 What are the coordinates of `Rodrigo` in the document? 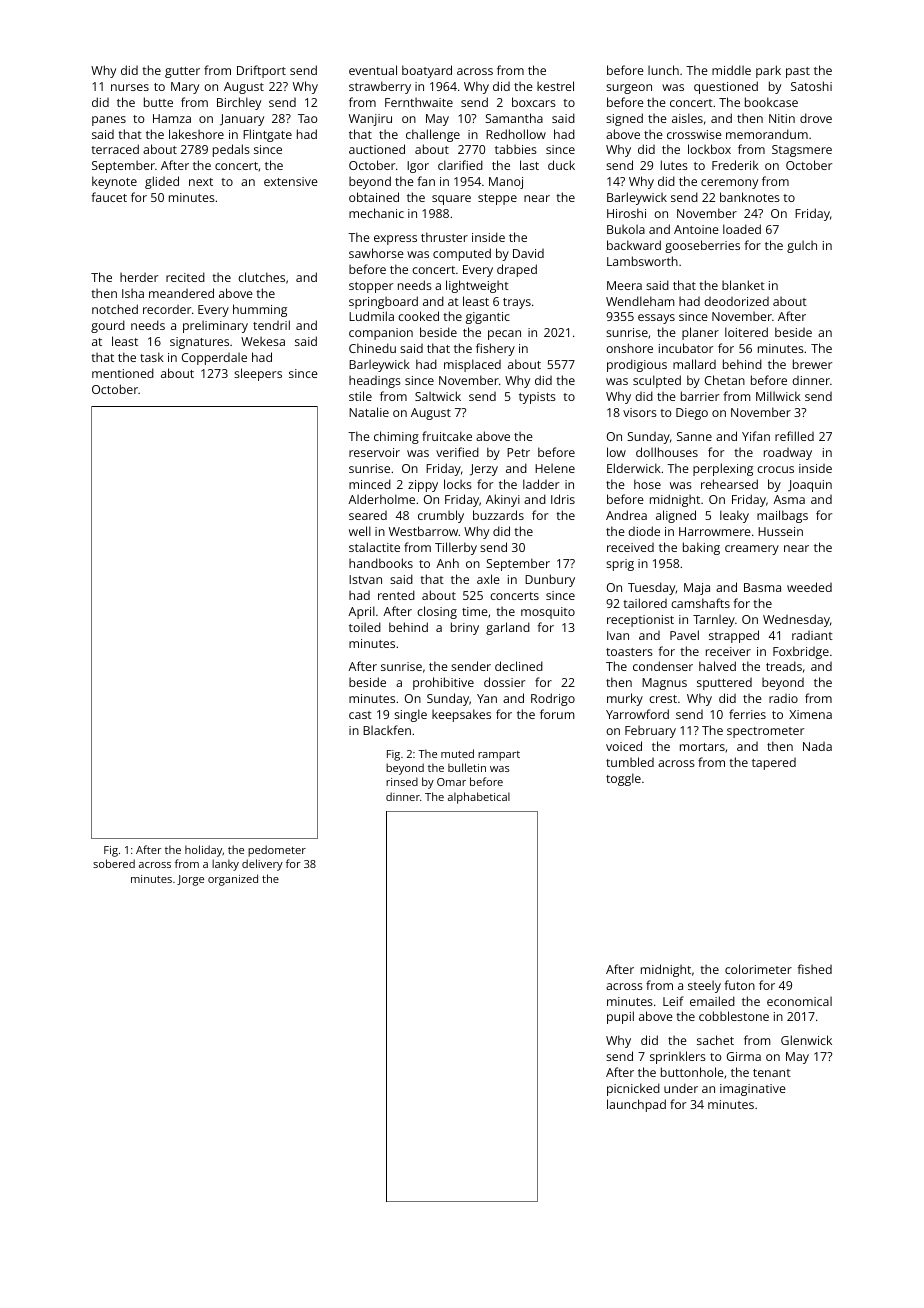 It's located at (553, 699).
